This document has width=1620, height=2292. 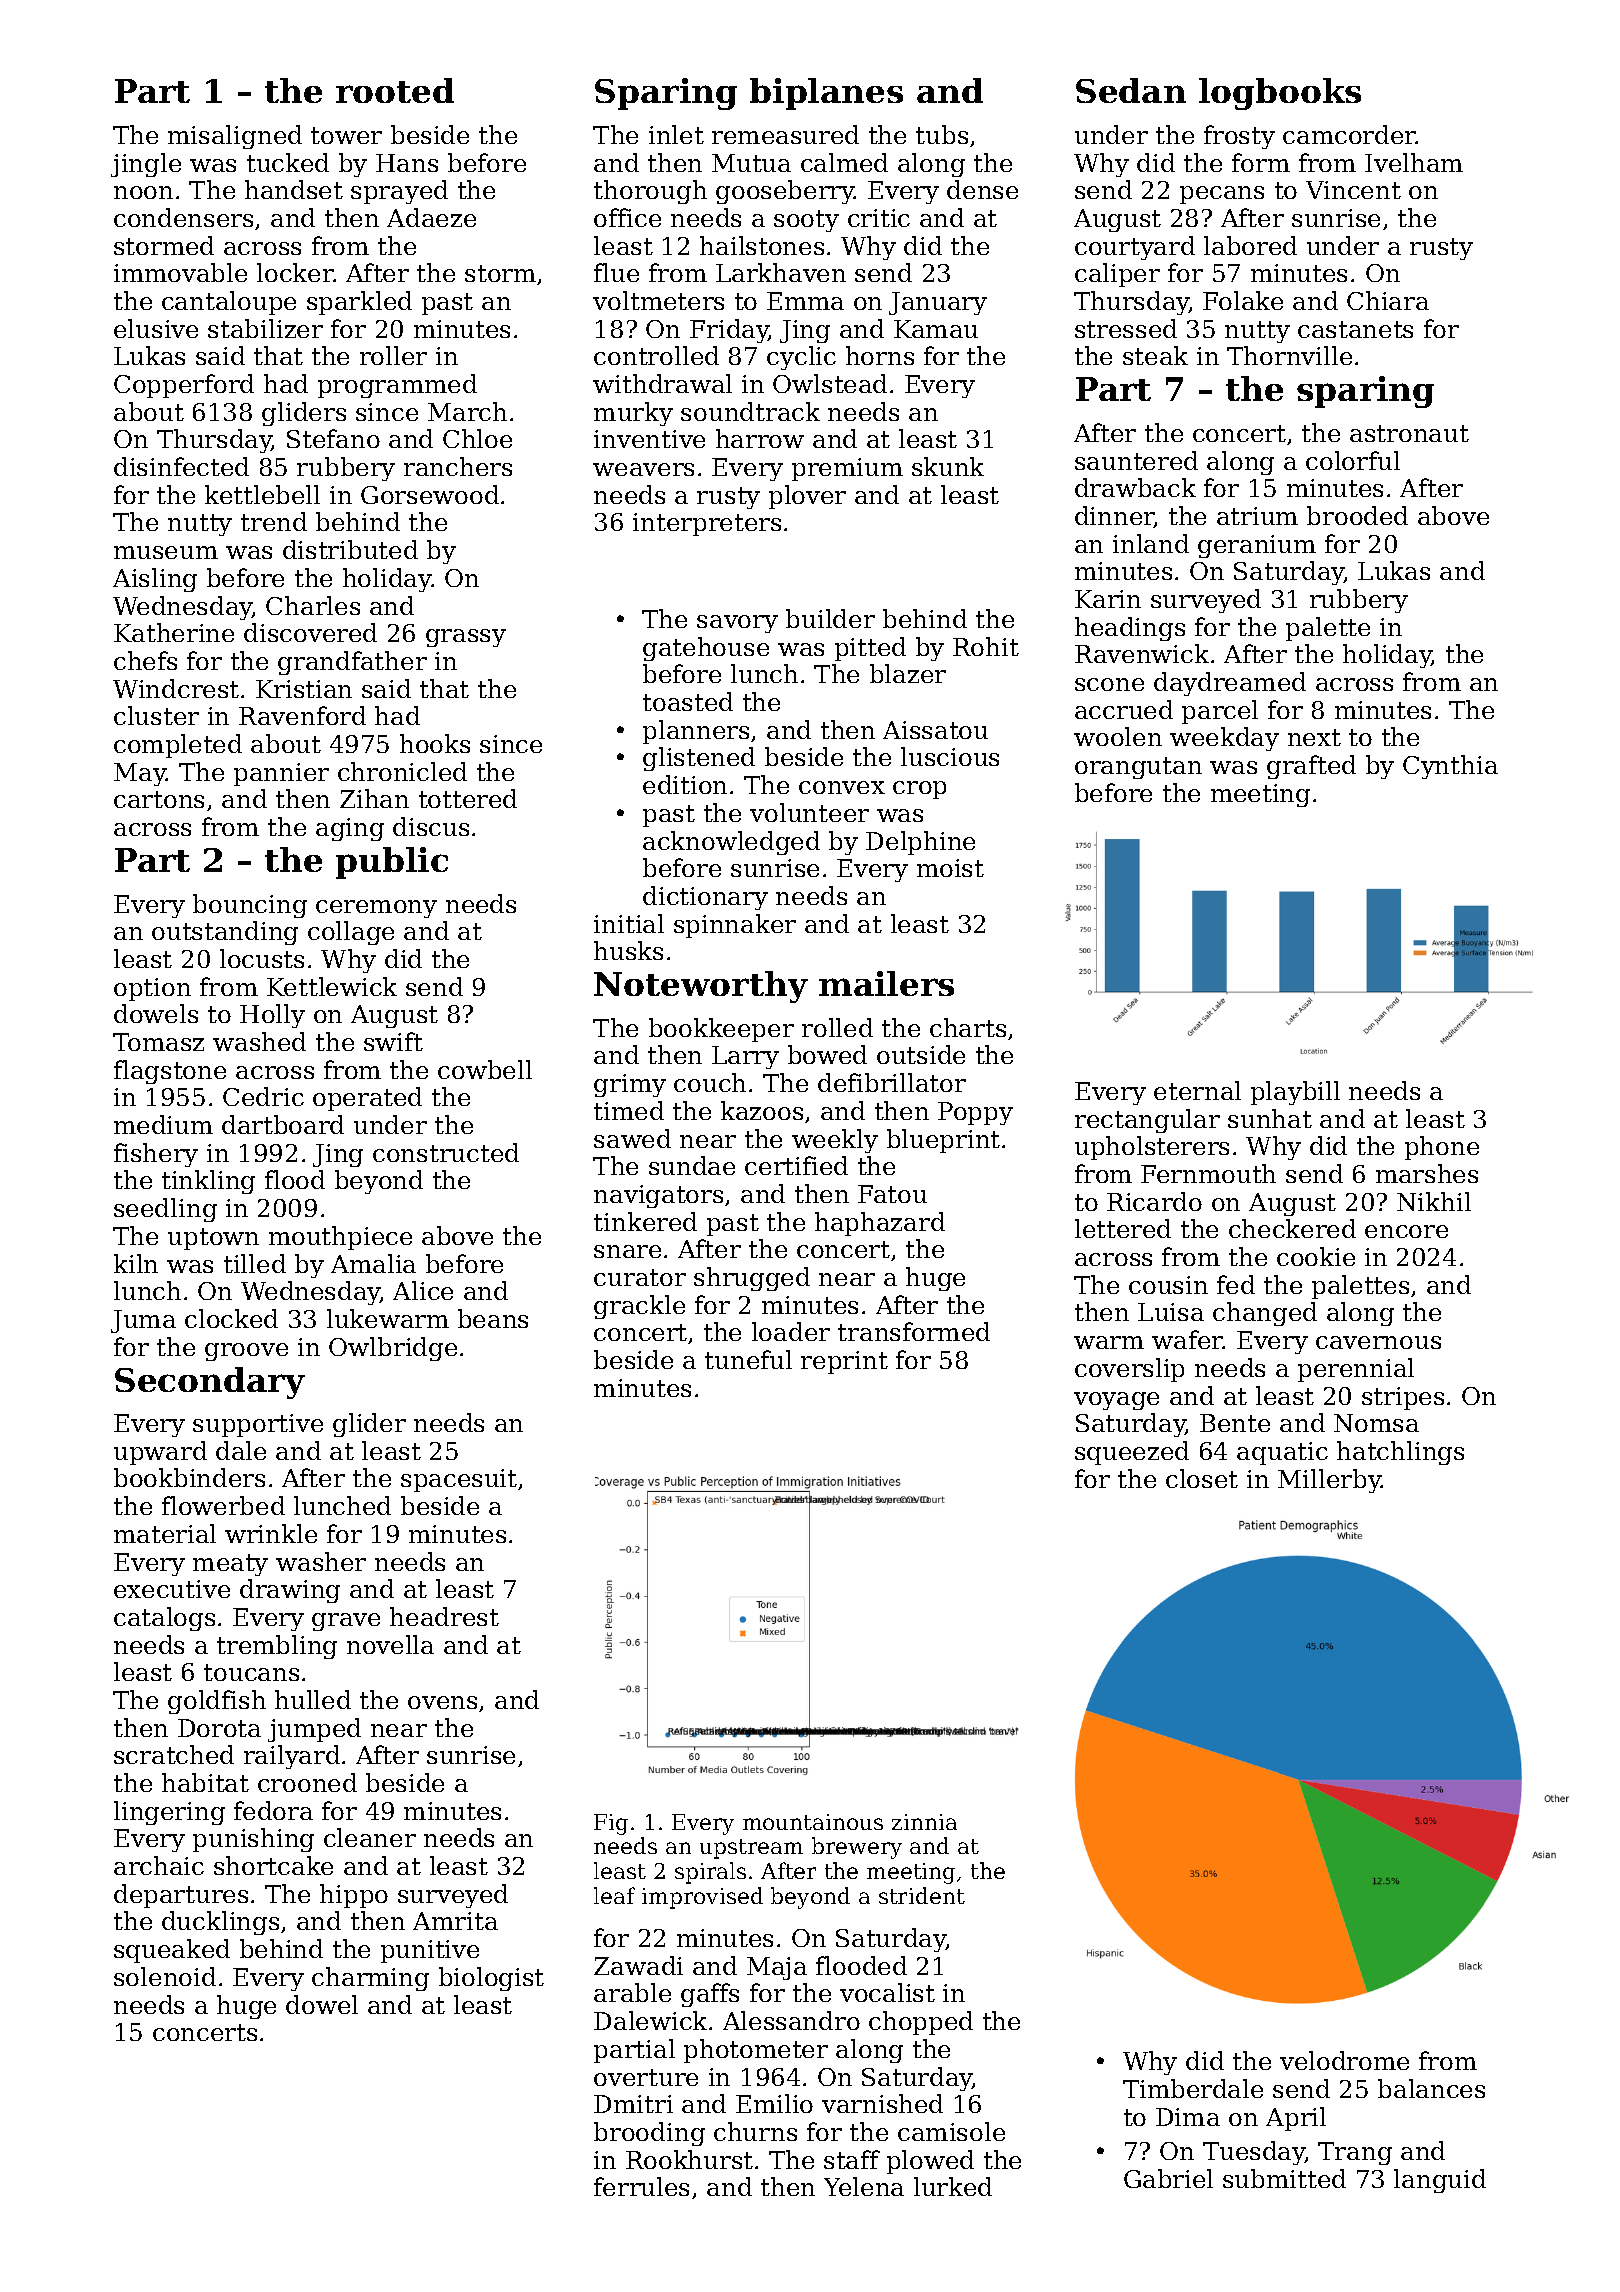 What do you see at coordinates (223, 1505) in the document?
I see `flowerbed` at bounding box center [223, 1505].
